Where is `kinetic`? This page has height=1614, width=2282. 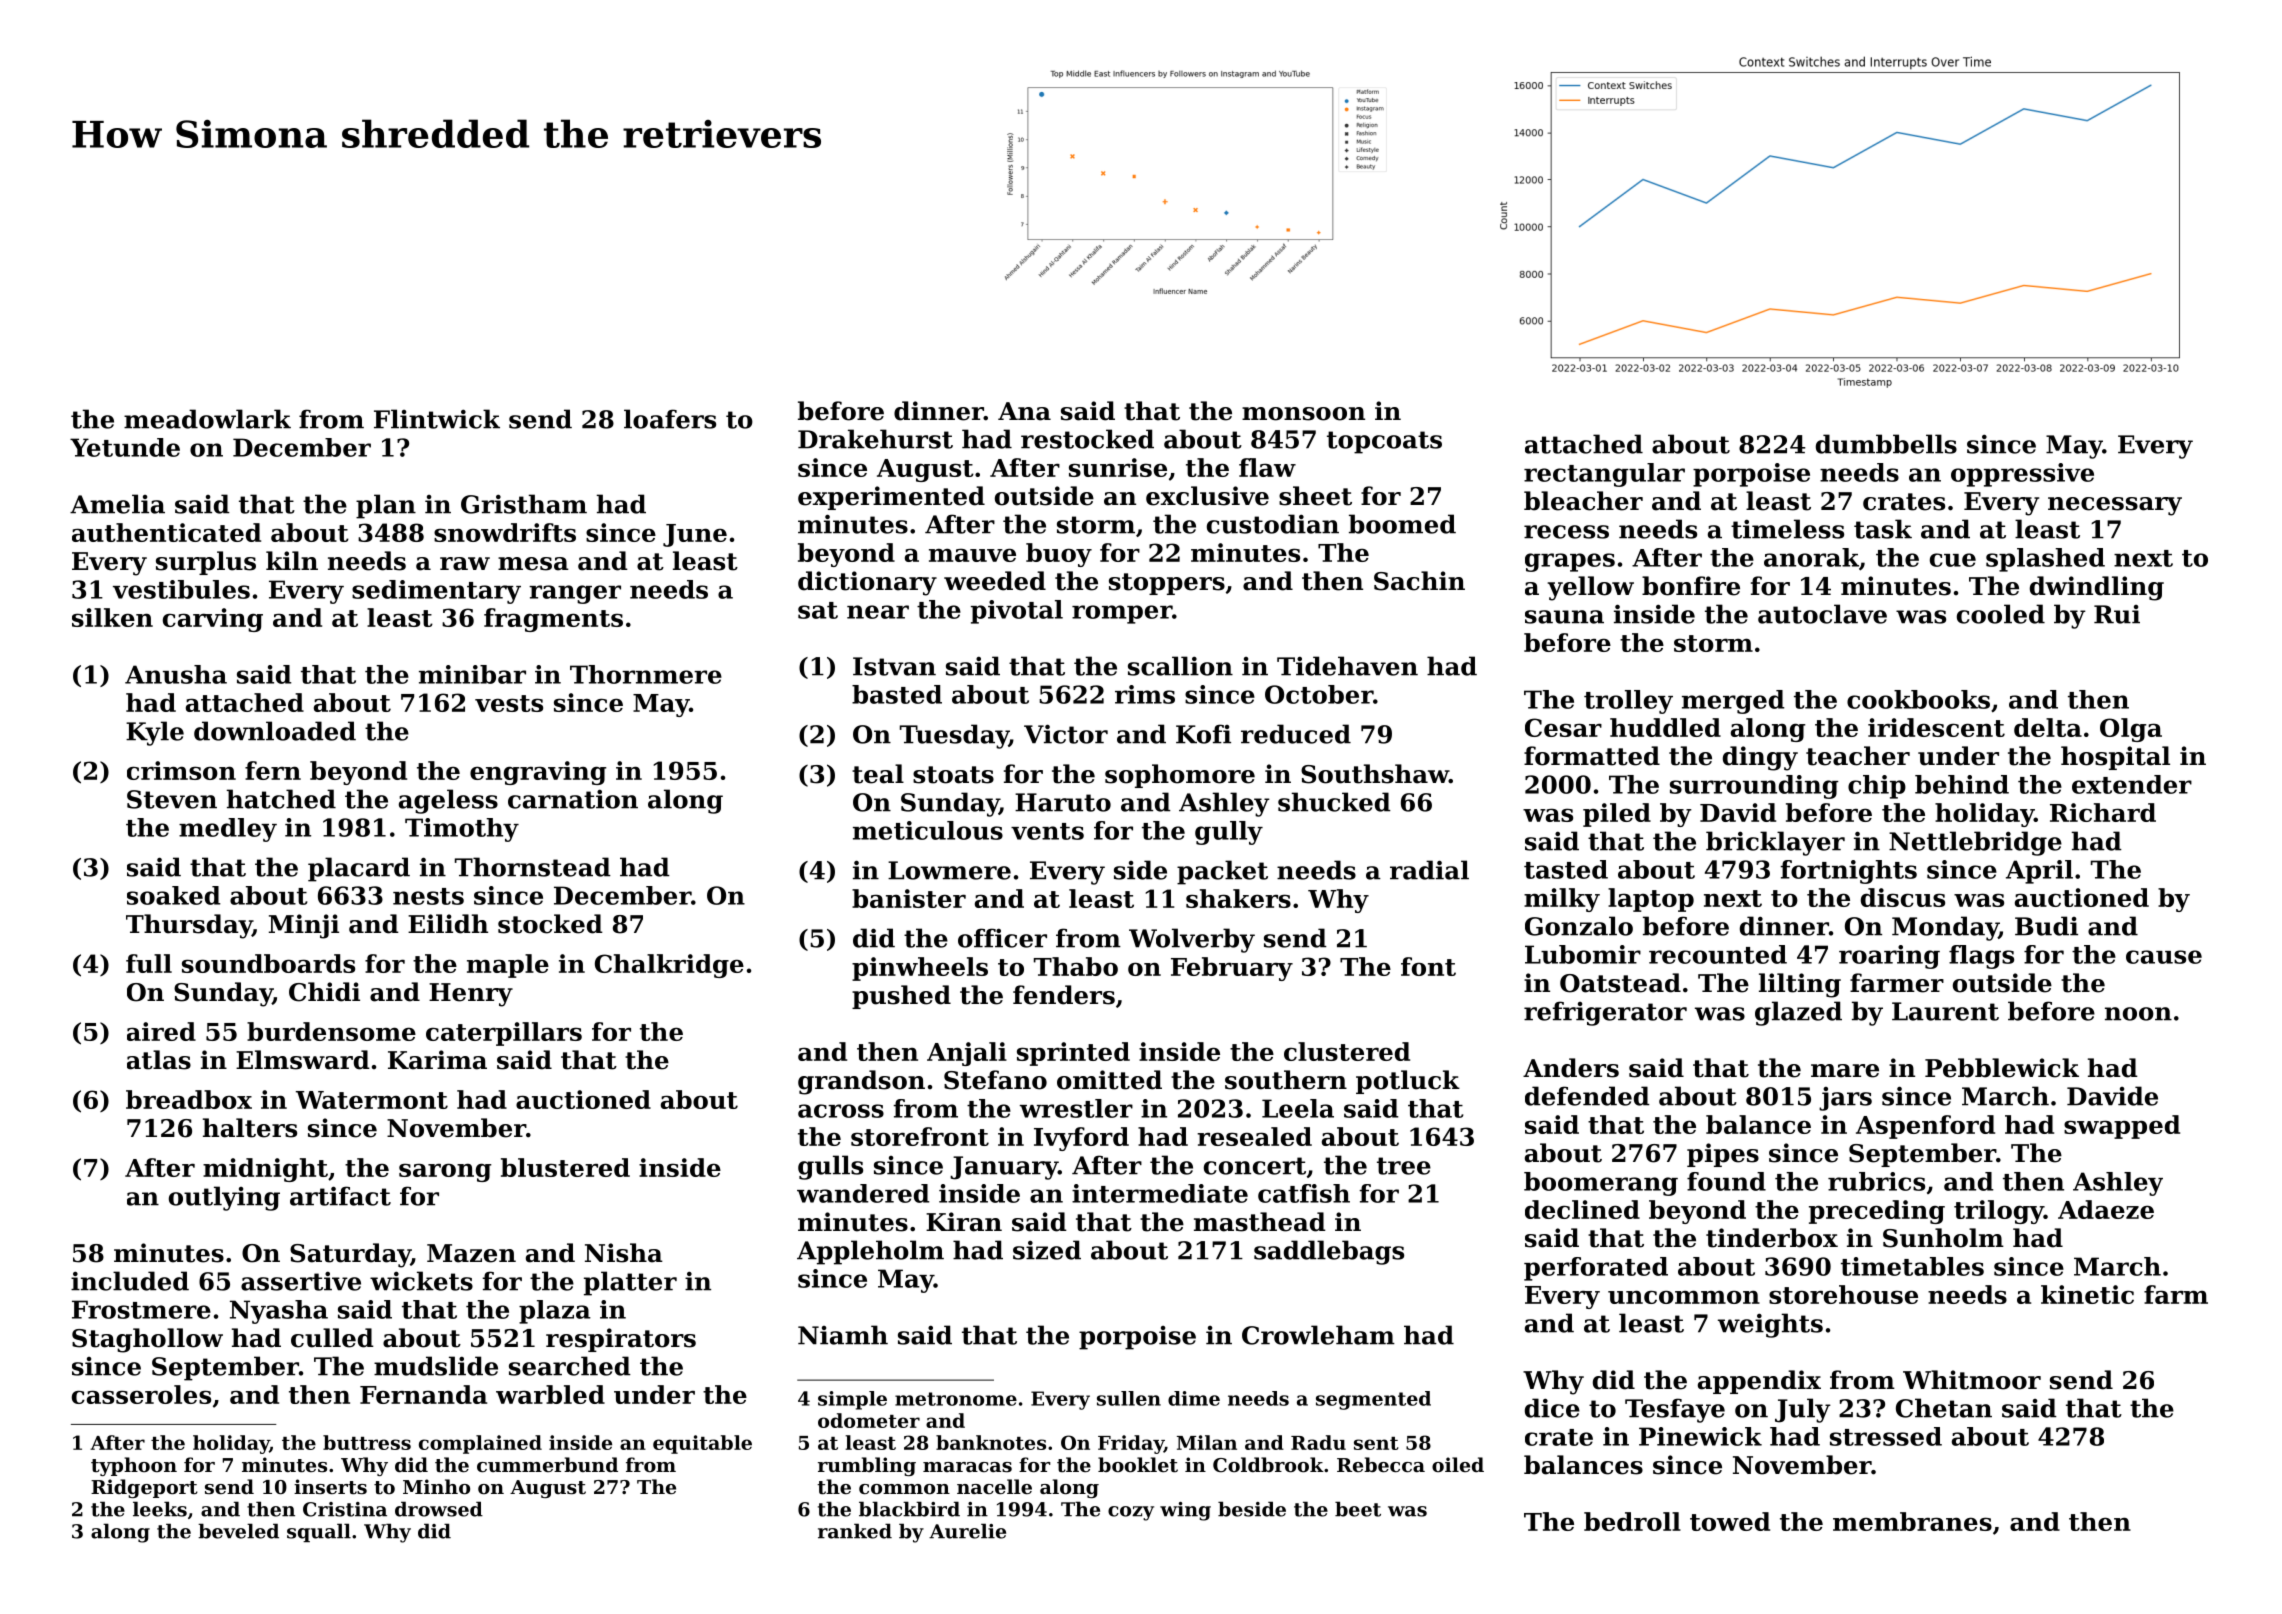 kinetic is located at coordinates (2087, 1294).
